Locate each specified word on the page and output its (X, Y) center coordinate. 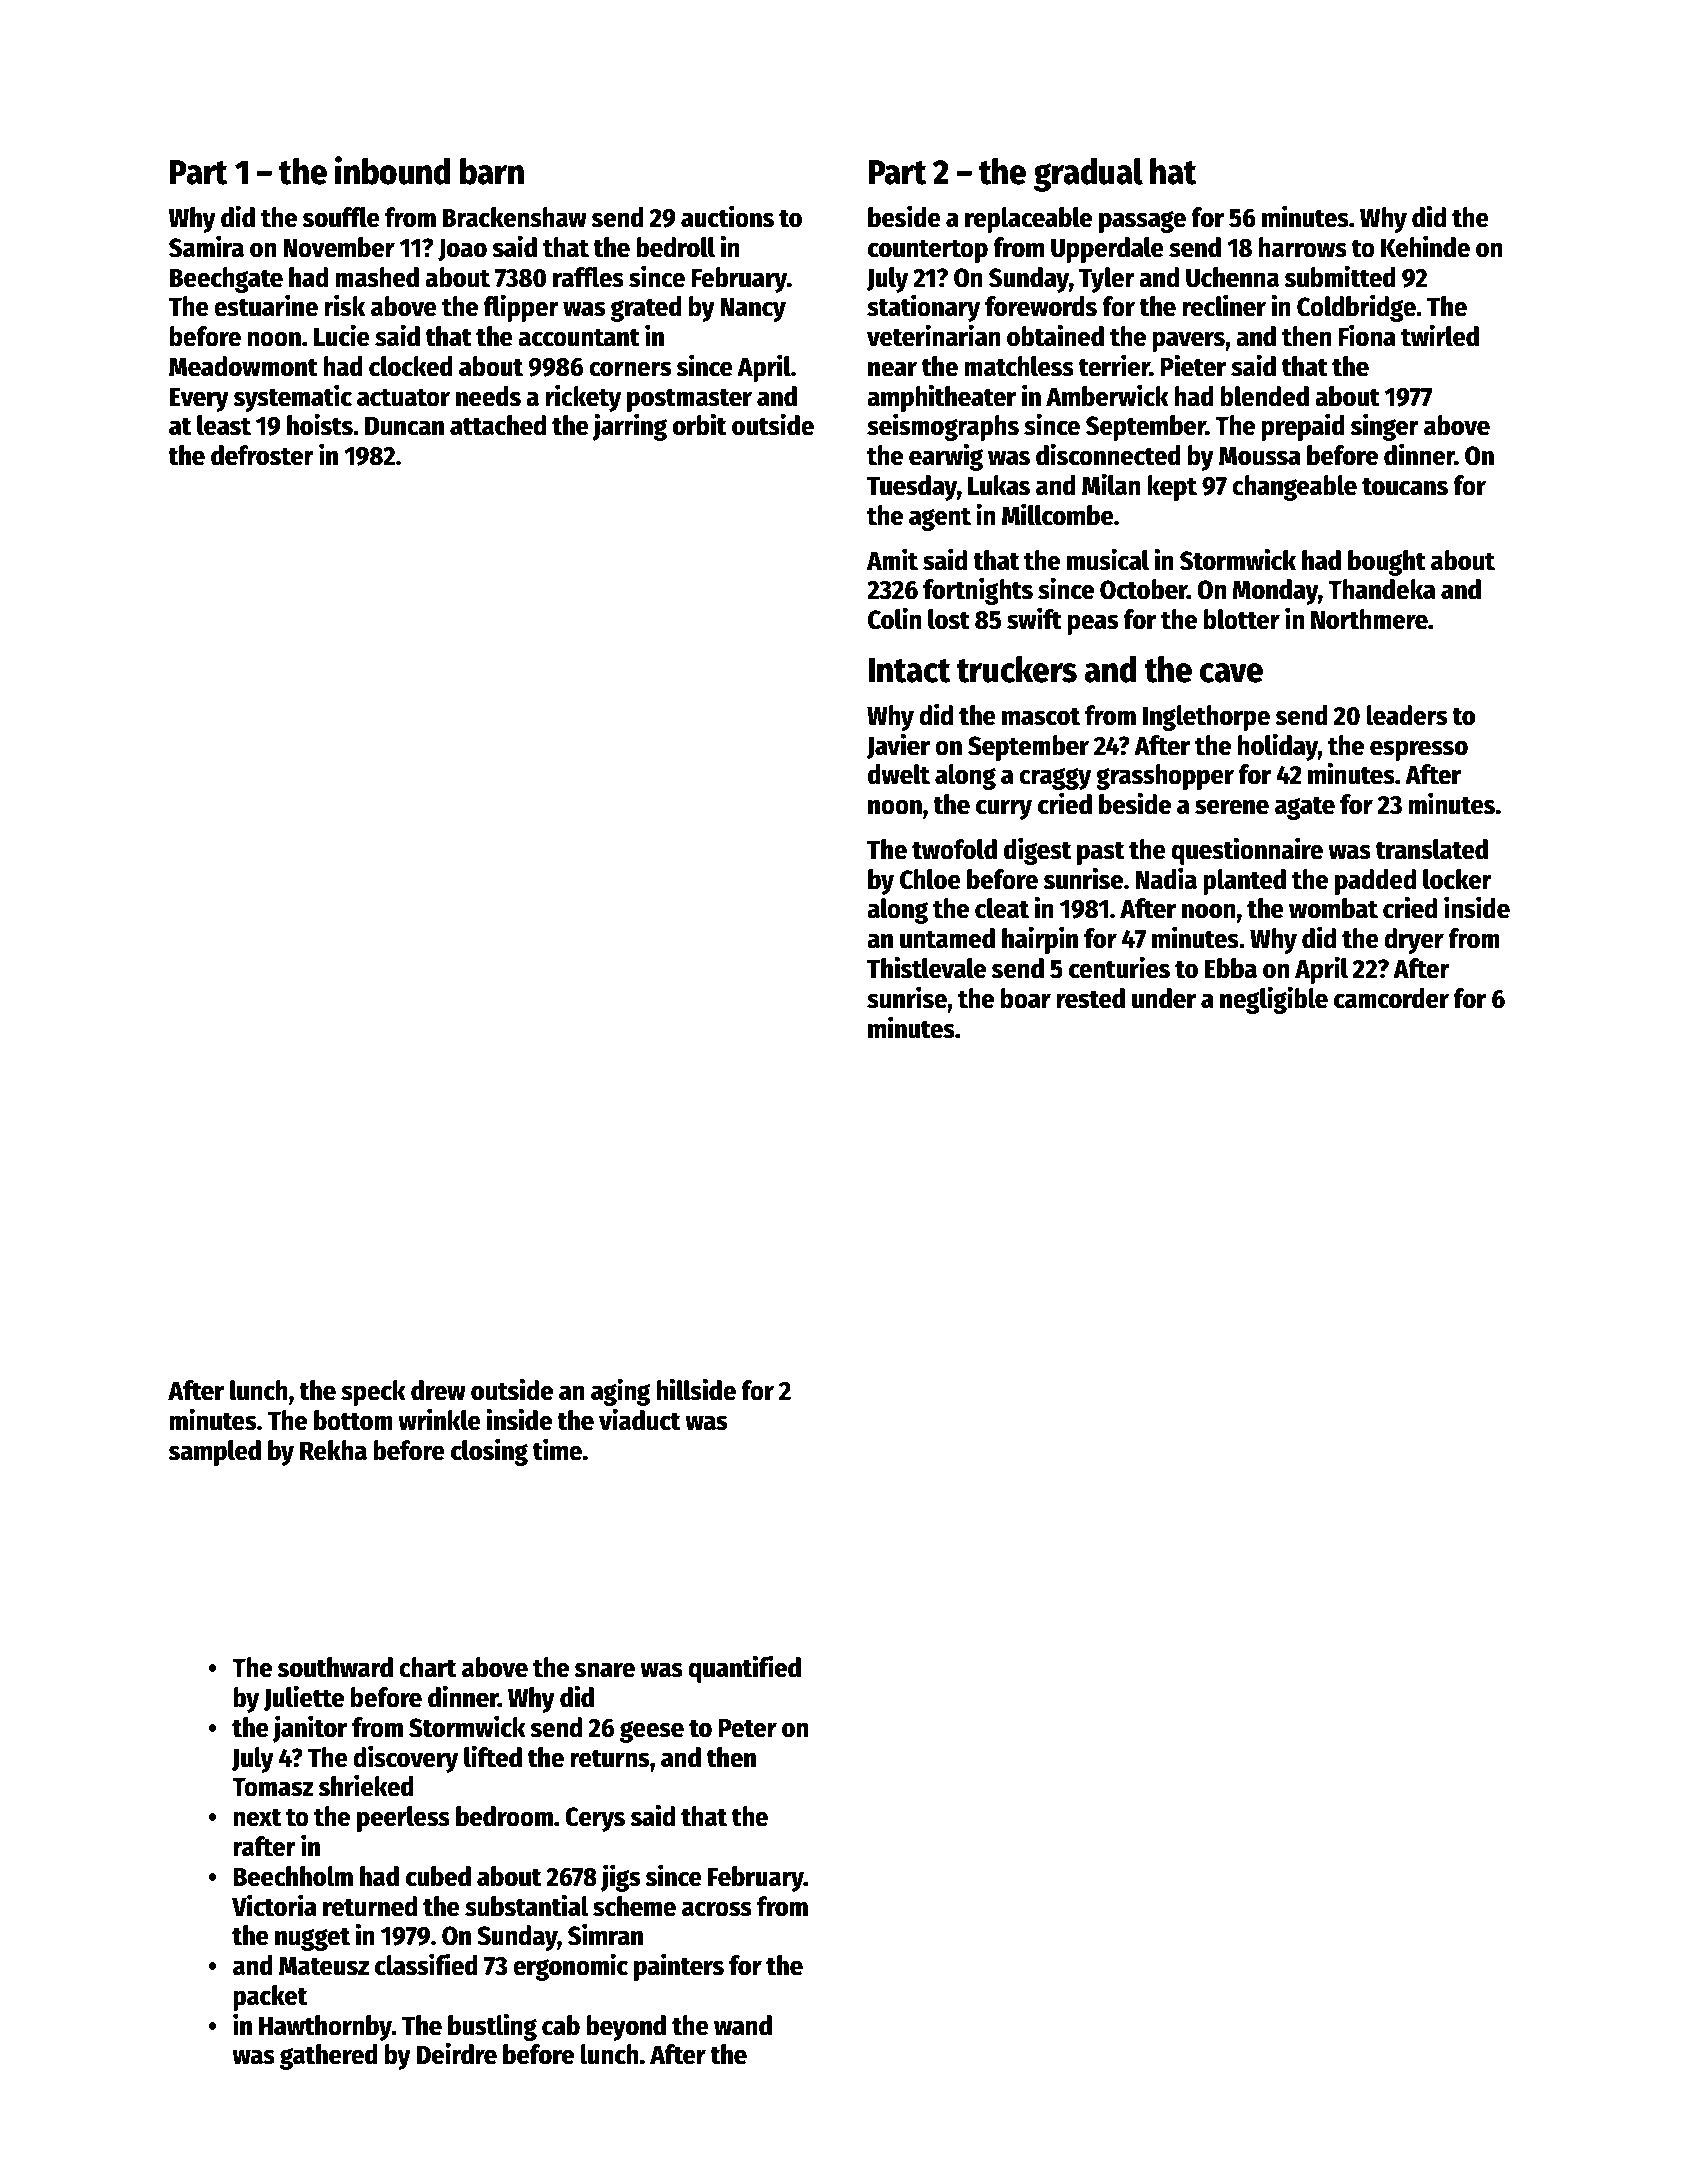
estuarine (266, 305)
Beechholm (293, 1876)
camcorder (1391, 998)
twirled (1440, 335)
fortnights (978, 591)
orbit (699, 424)
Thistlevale (926, 967)
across (717, 1909)
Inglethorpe (1206, 718)
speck (373, 1393)
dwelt (899, 774)
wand (743, 2025)
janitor (310, 1729)
